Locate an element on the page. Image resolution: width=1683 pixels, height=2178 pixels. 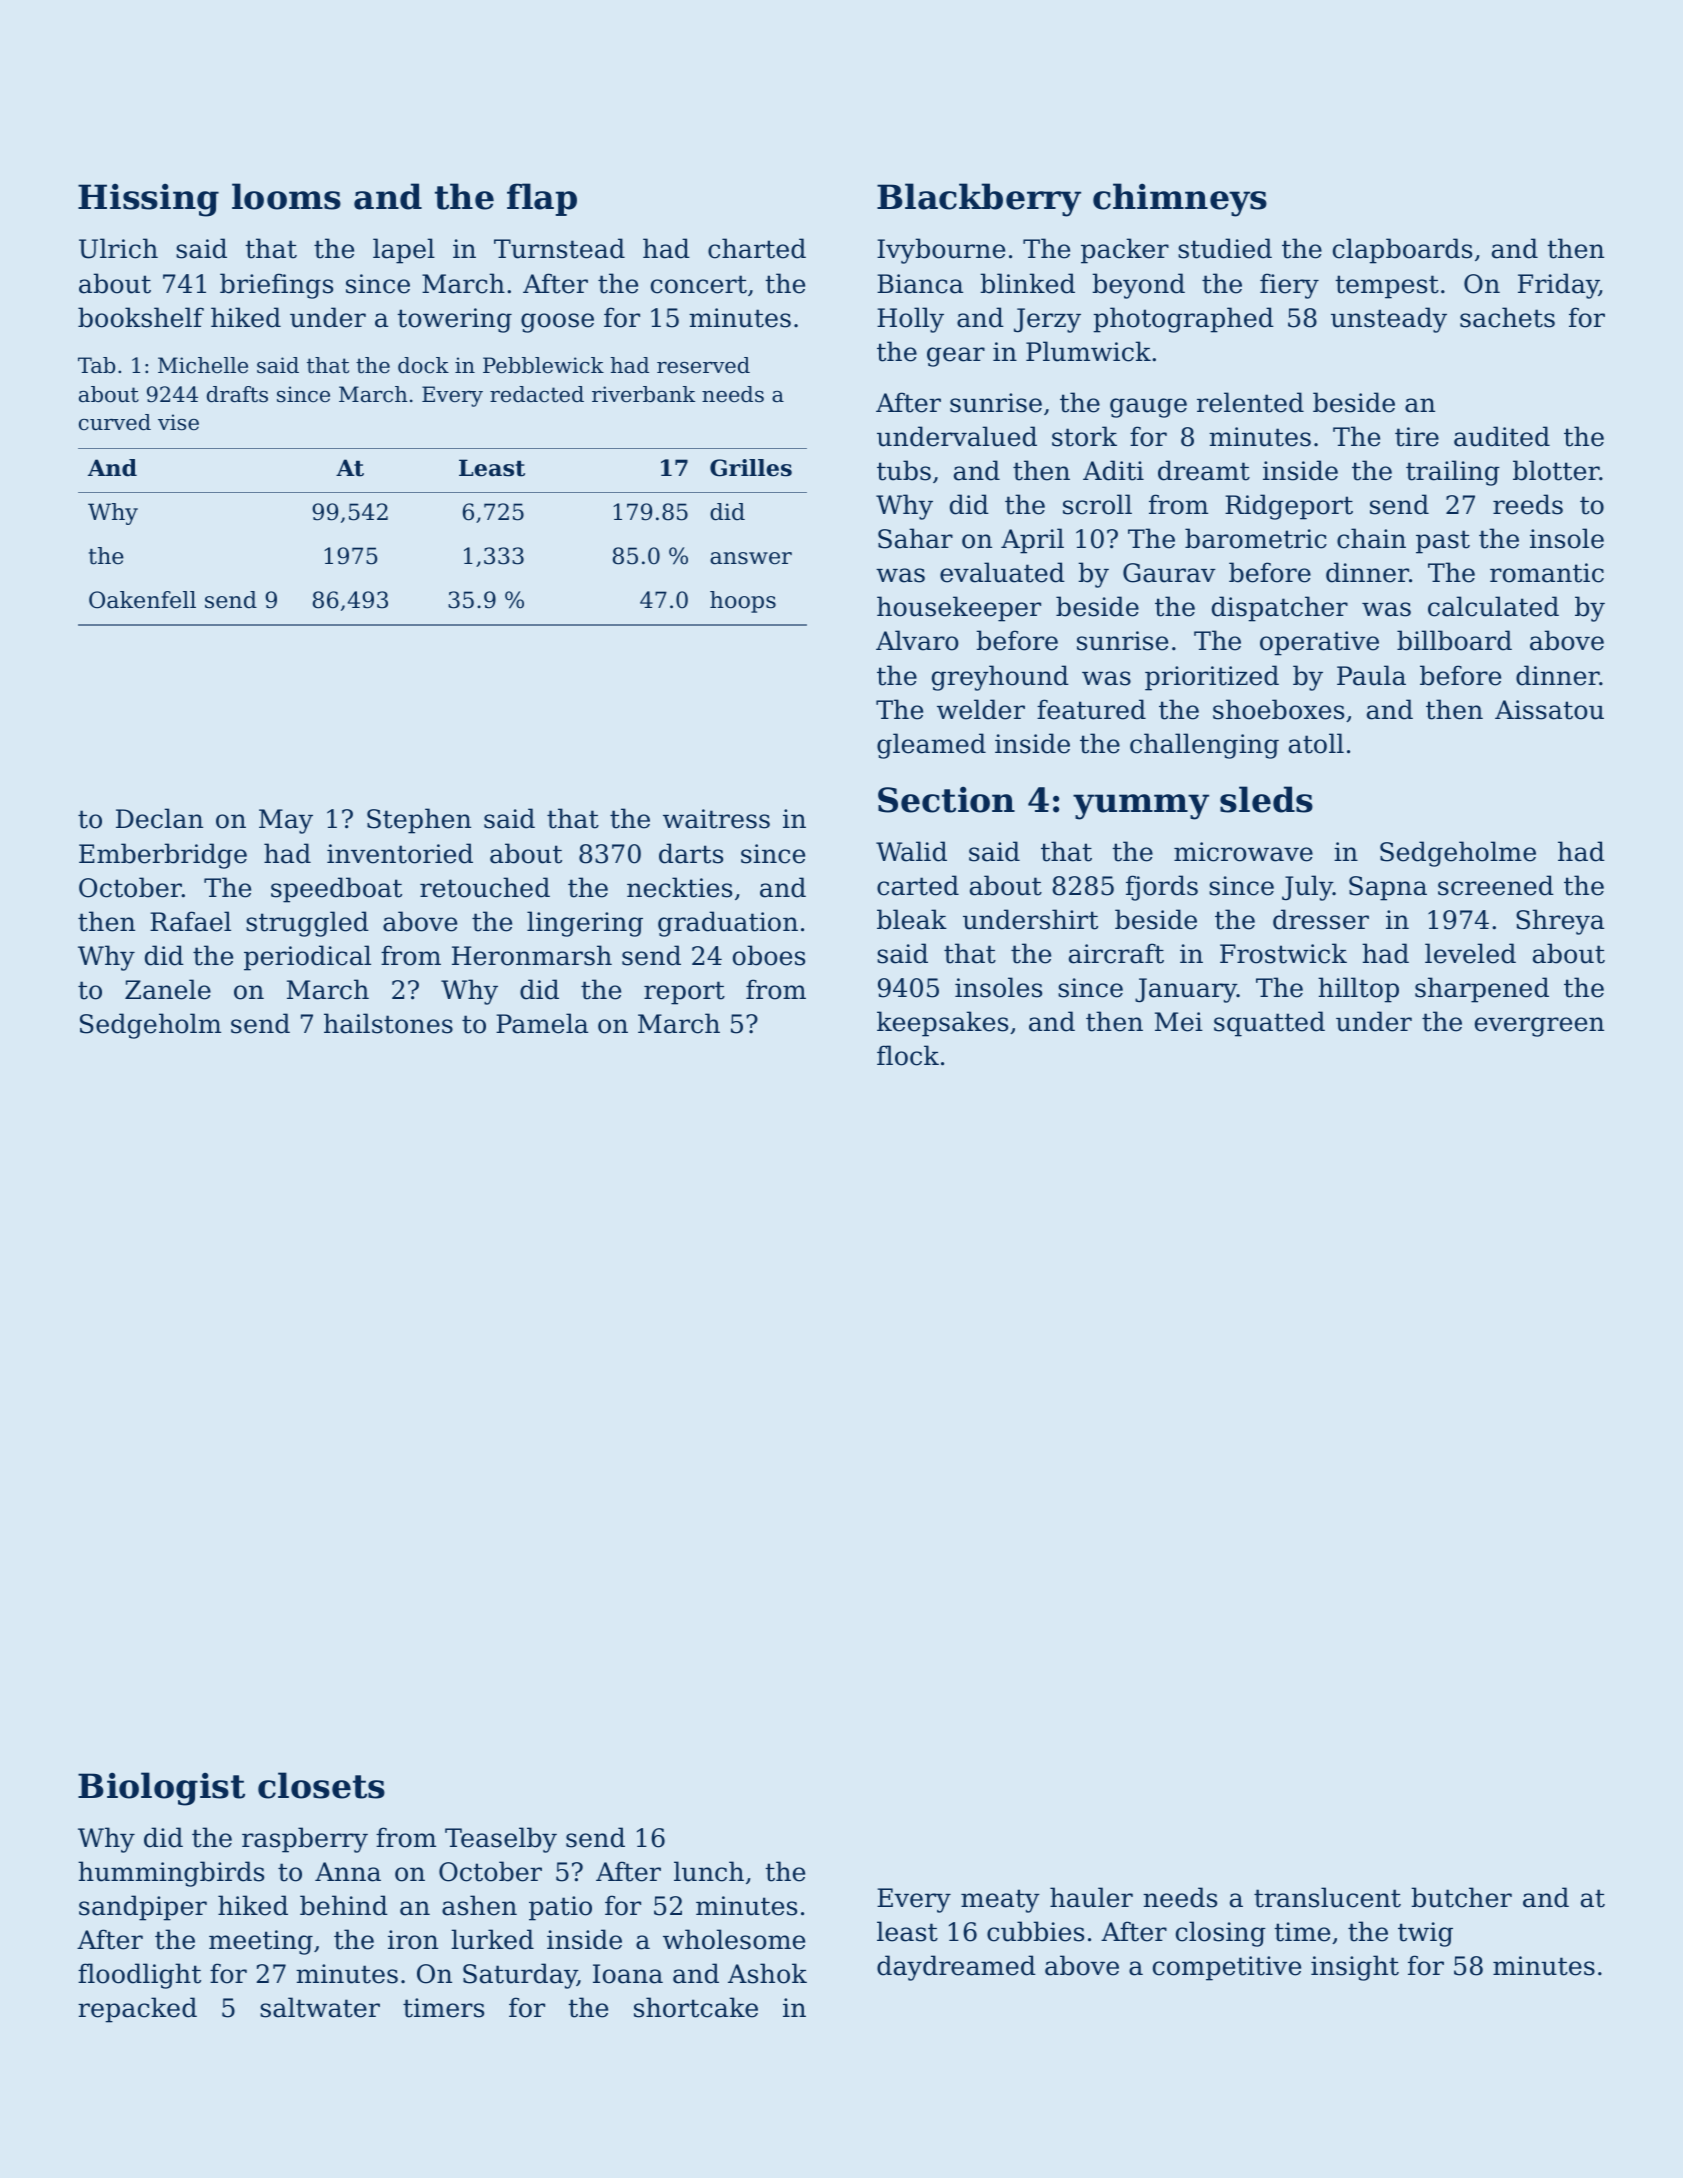
evergreen is located at coordinates (1539, 1027).
